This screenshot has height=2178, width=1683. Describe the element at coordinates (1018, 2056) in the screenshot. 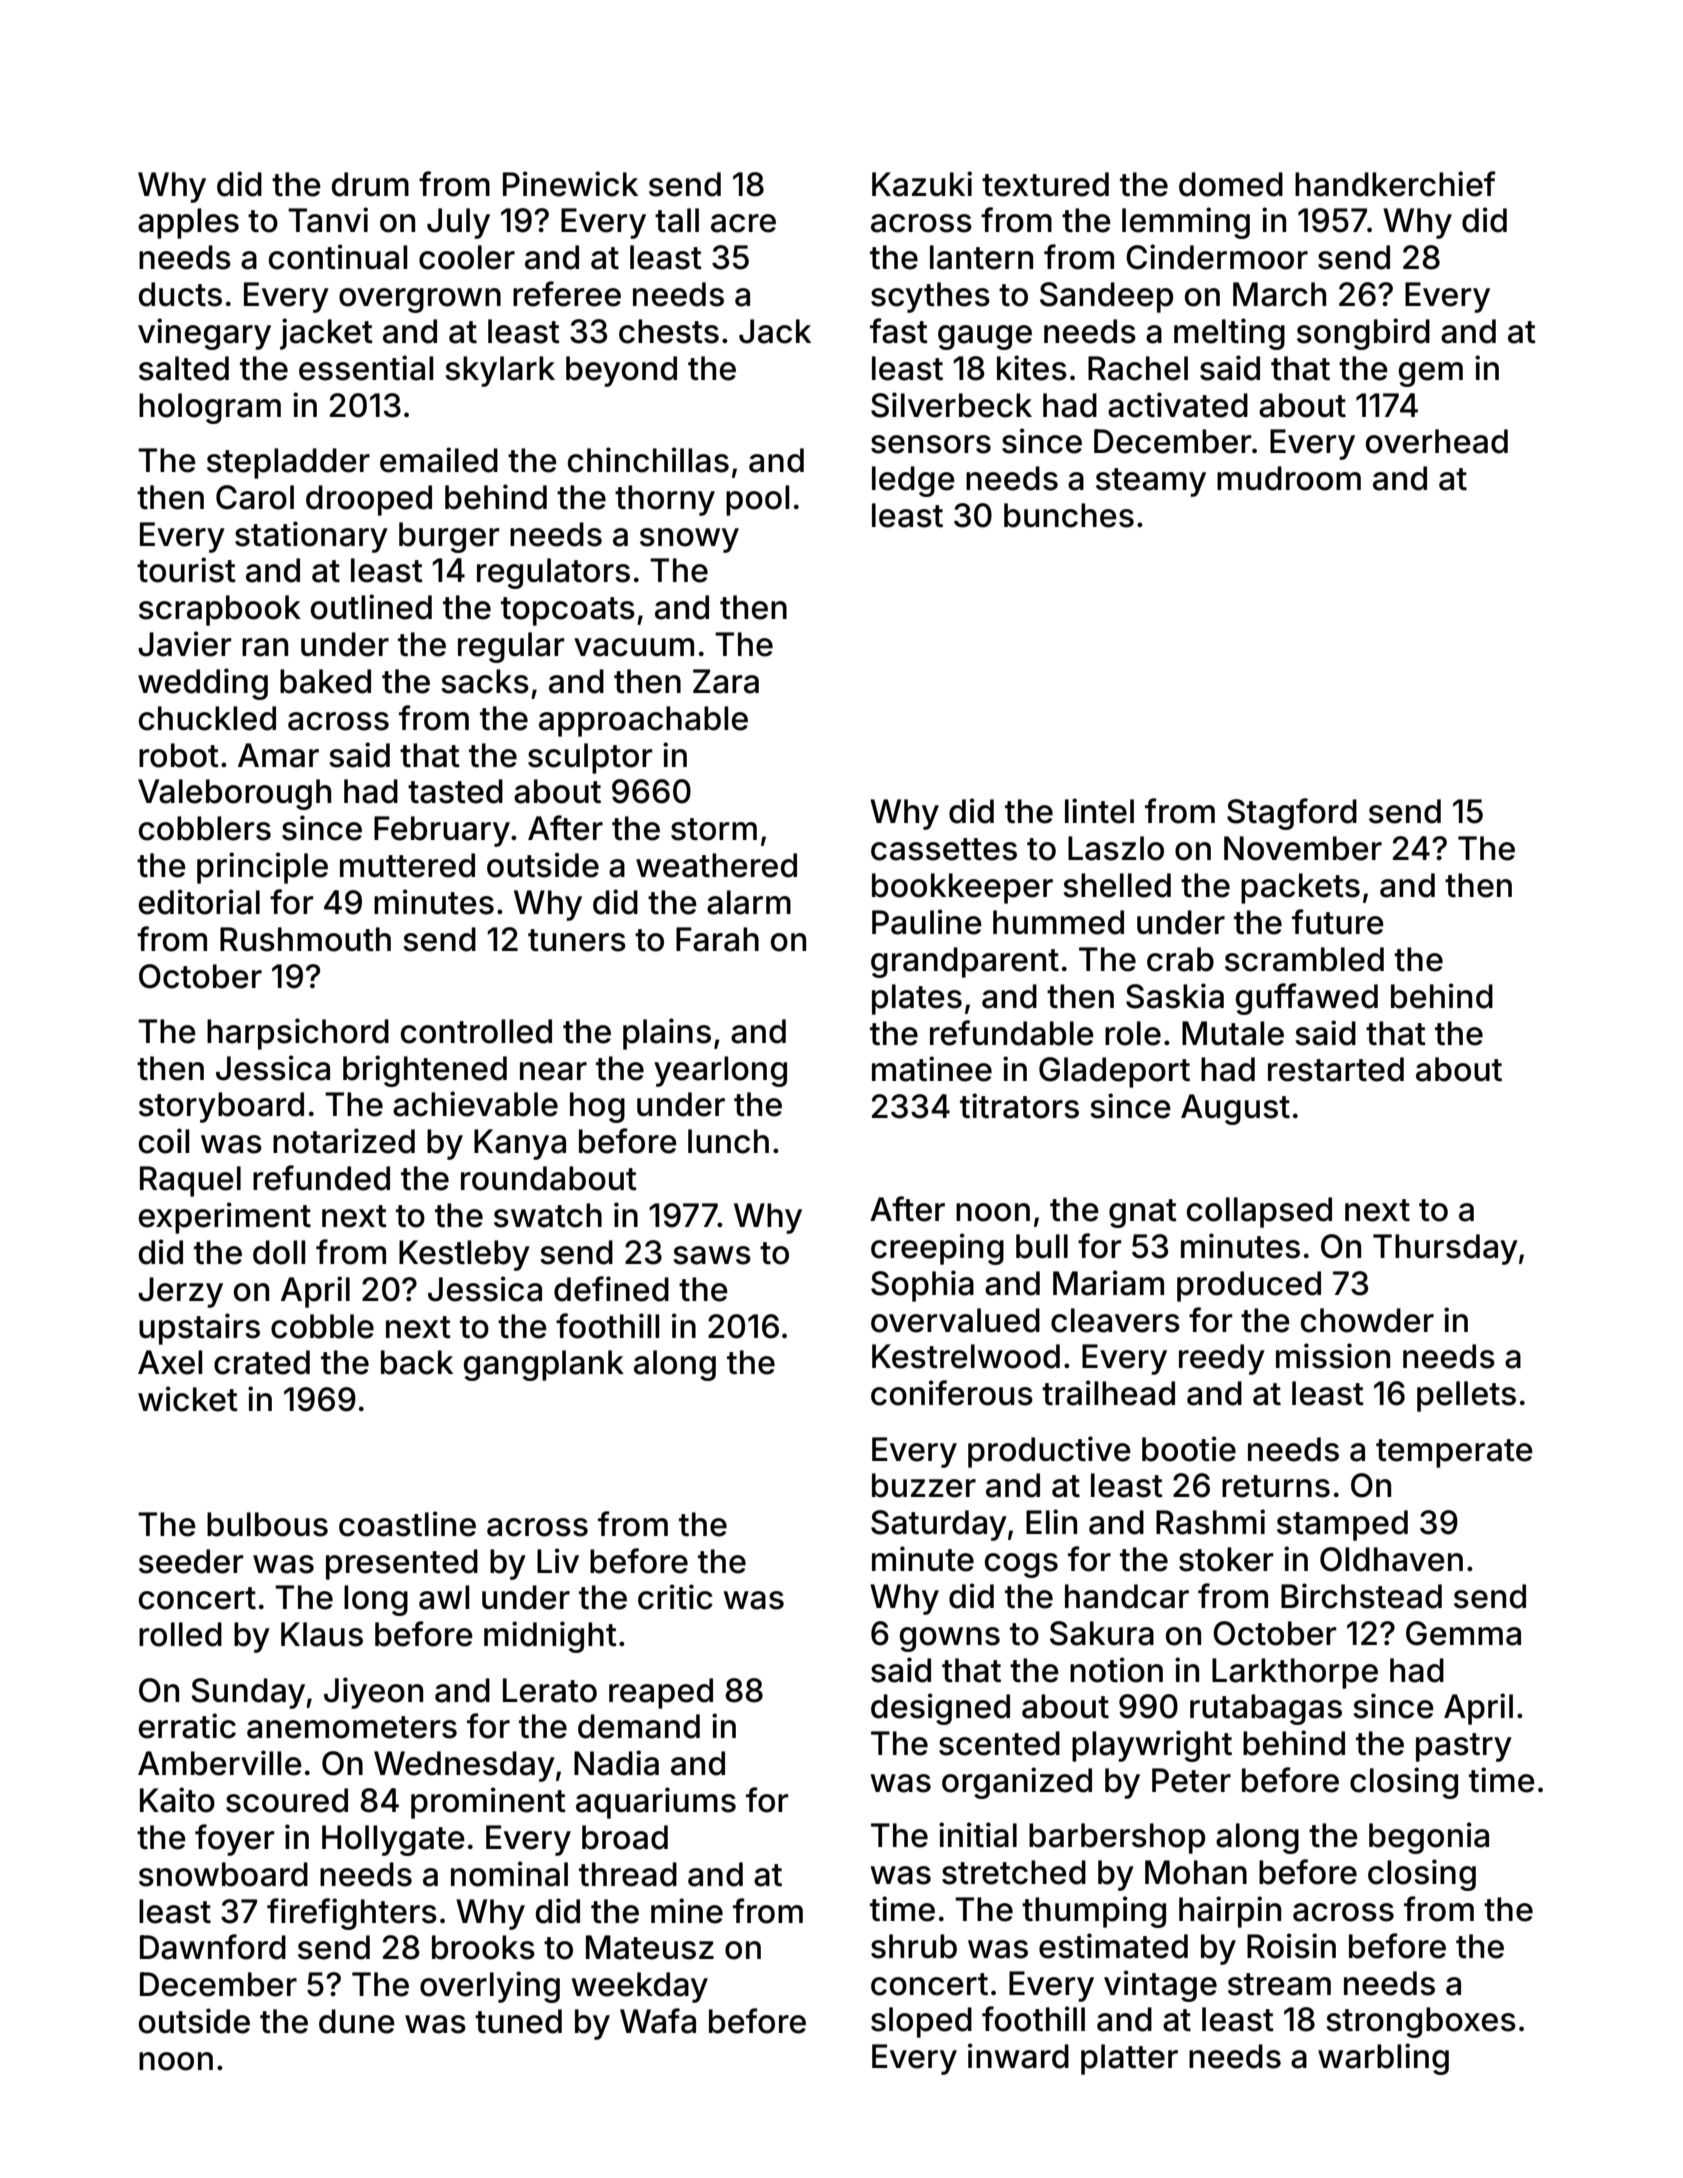

I see `inward` at that location.
